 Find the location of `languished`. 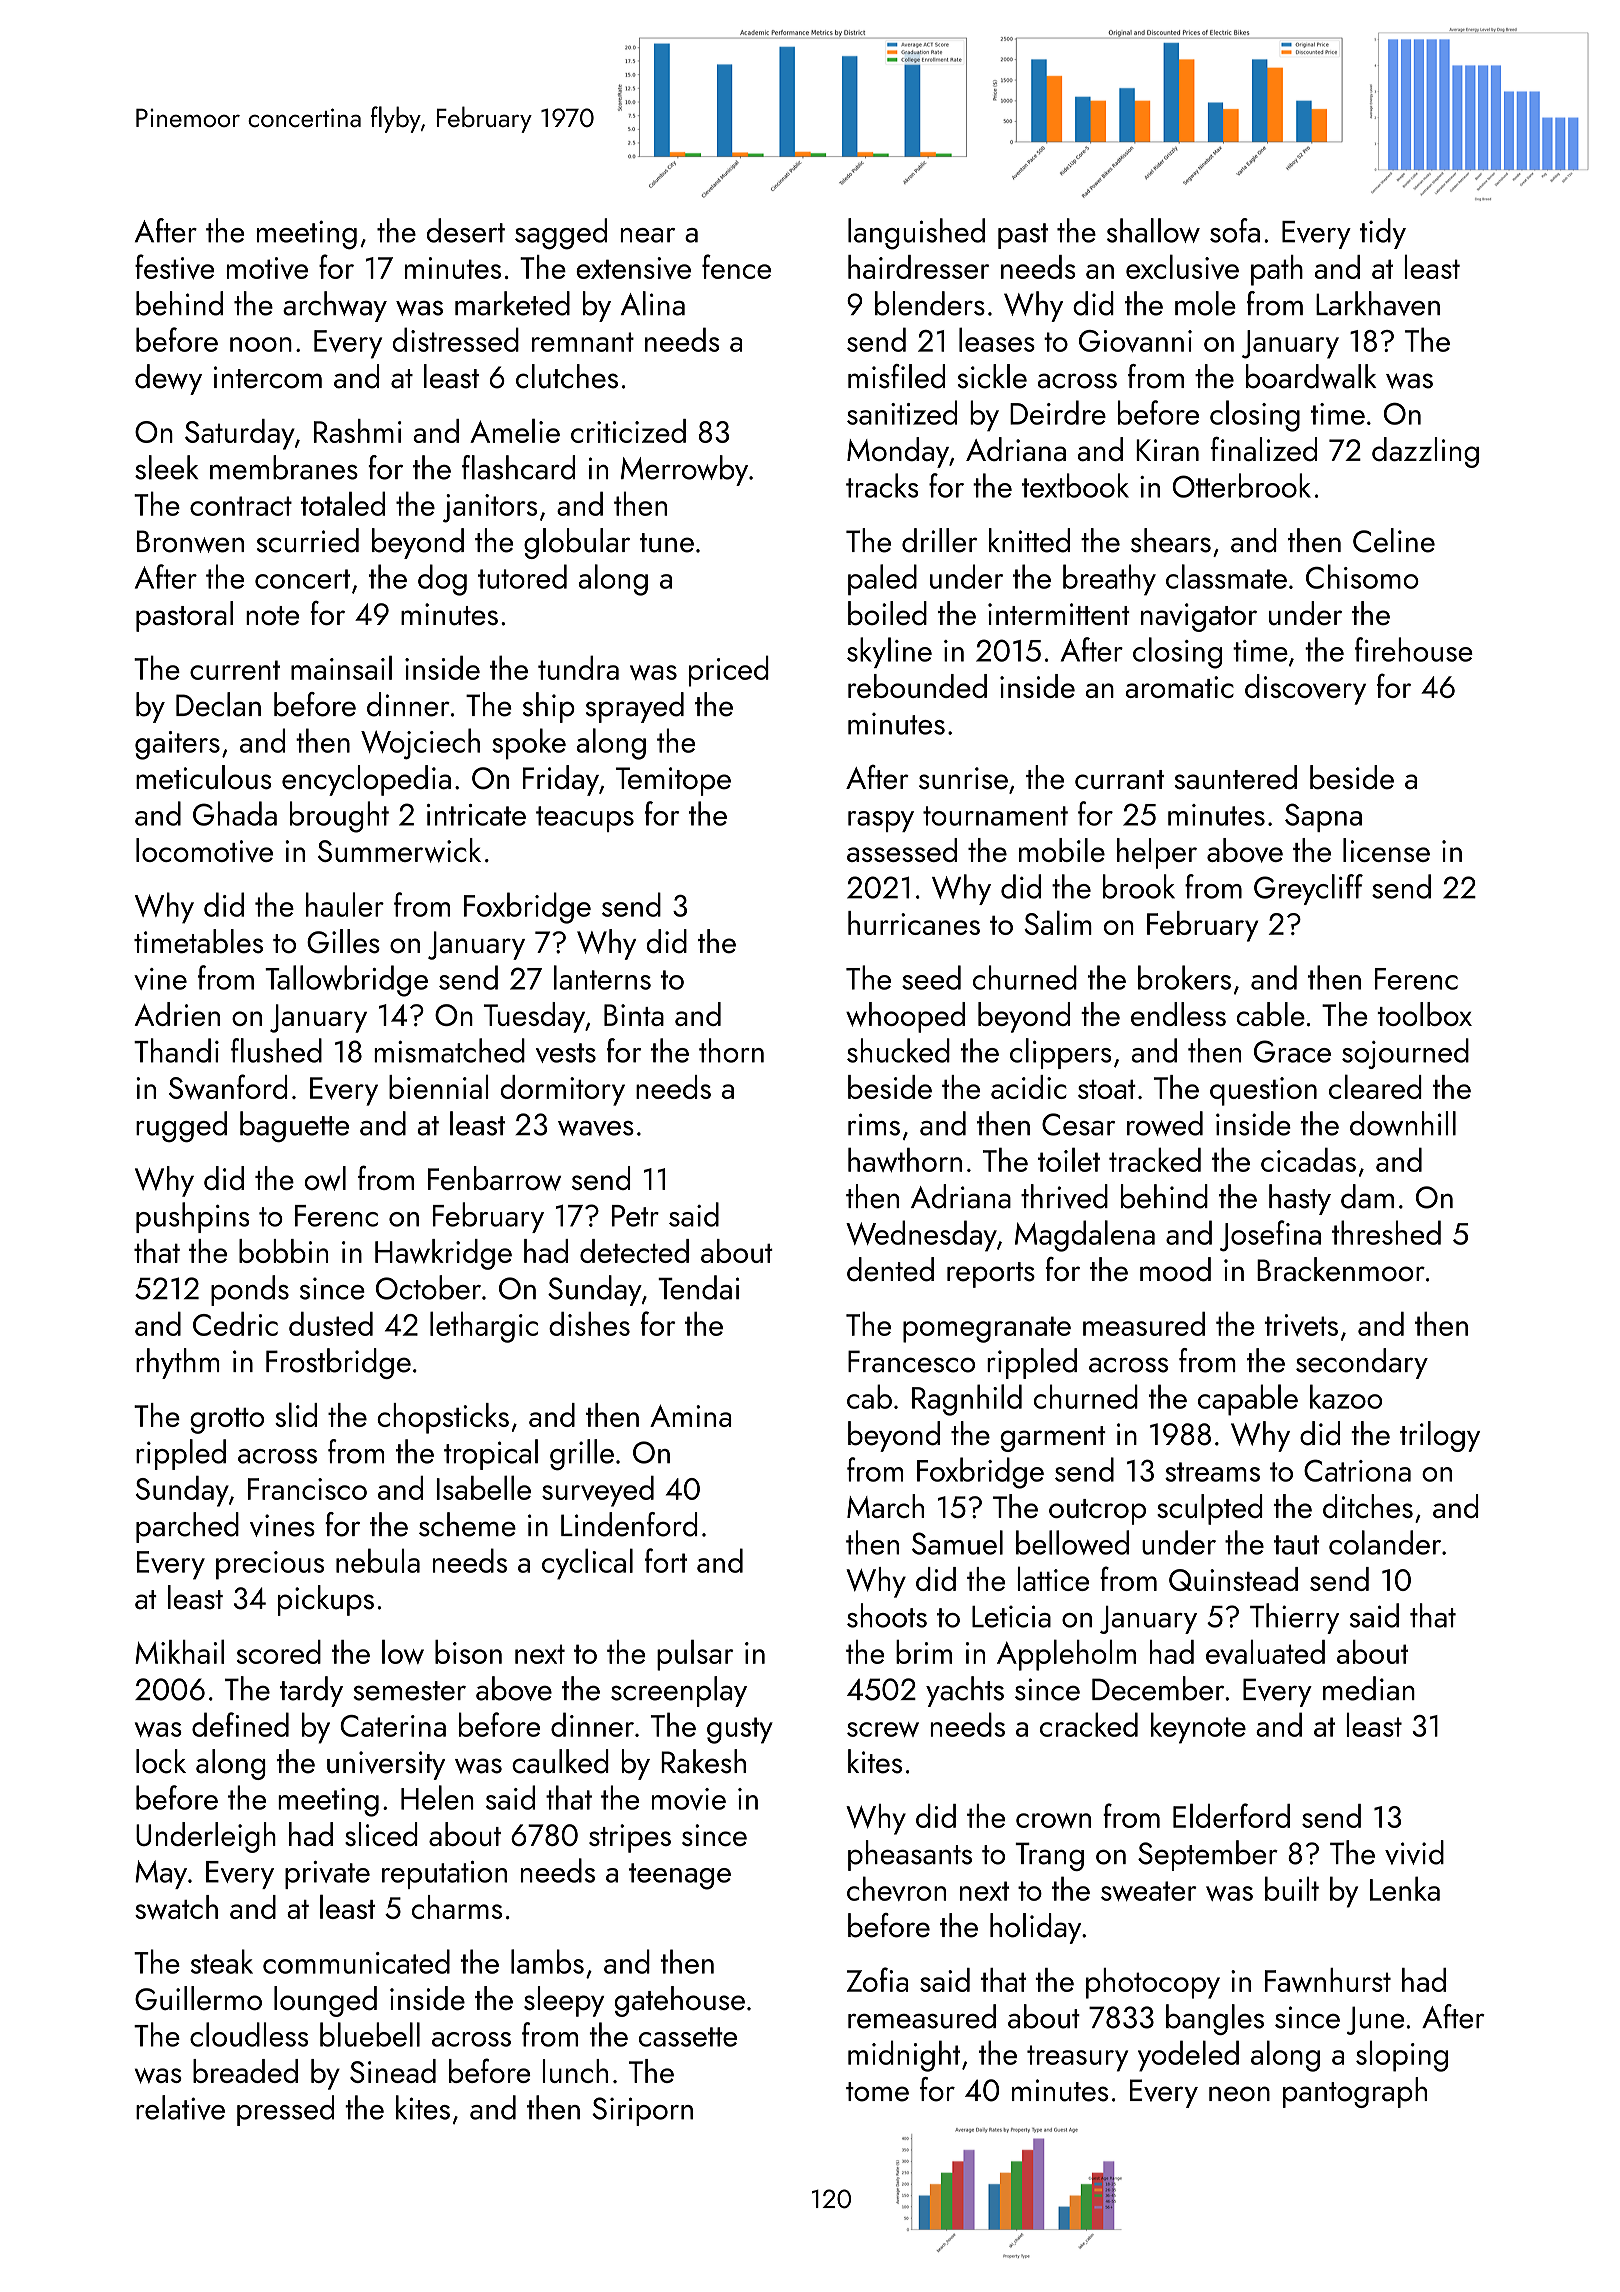

languished is located at coordinates (916, 234).
